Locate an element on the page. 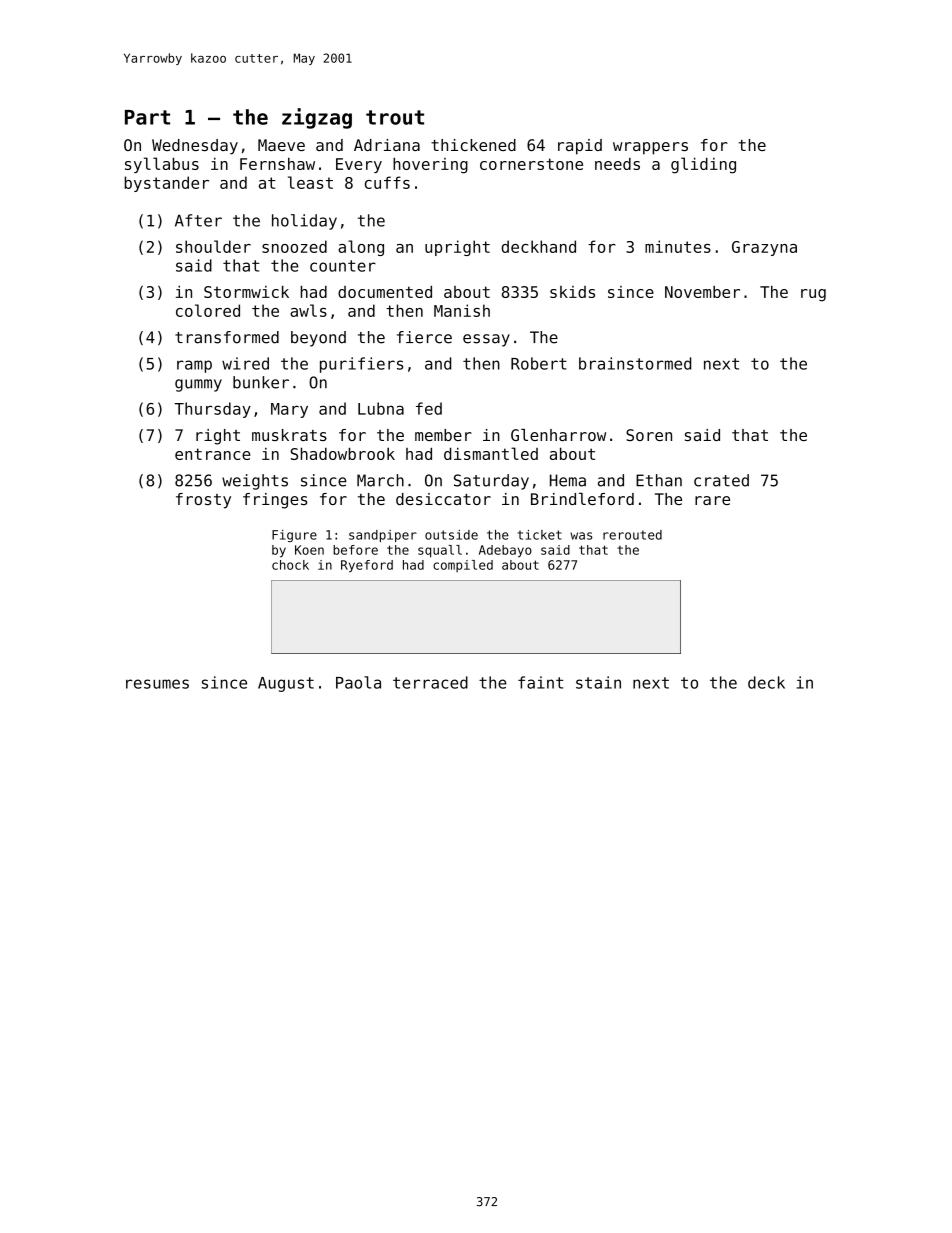 The height and width of the page is (1233, 952). Part is located at coordinates (147, 117).
